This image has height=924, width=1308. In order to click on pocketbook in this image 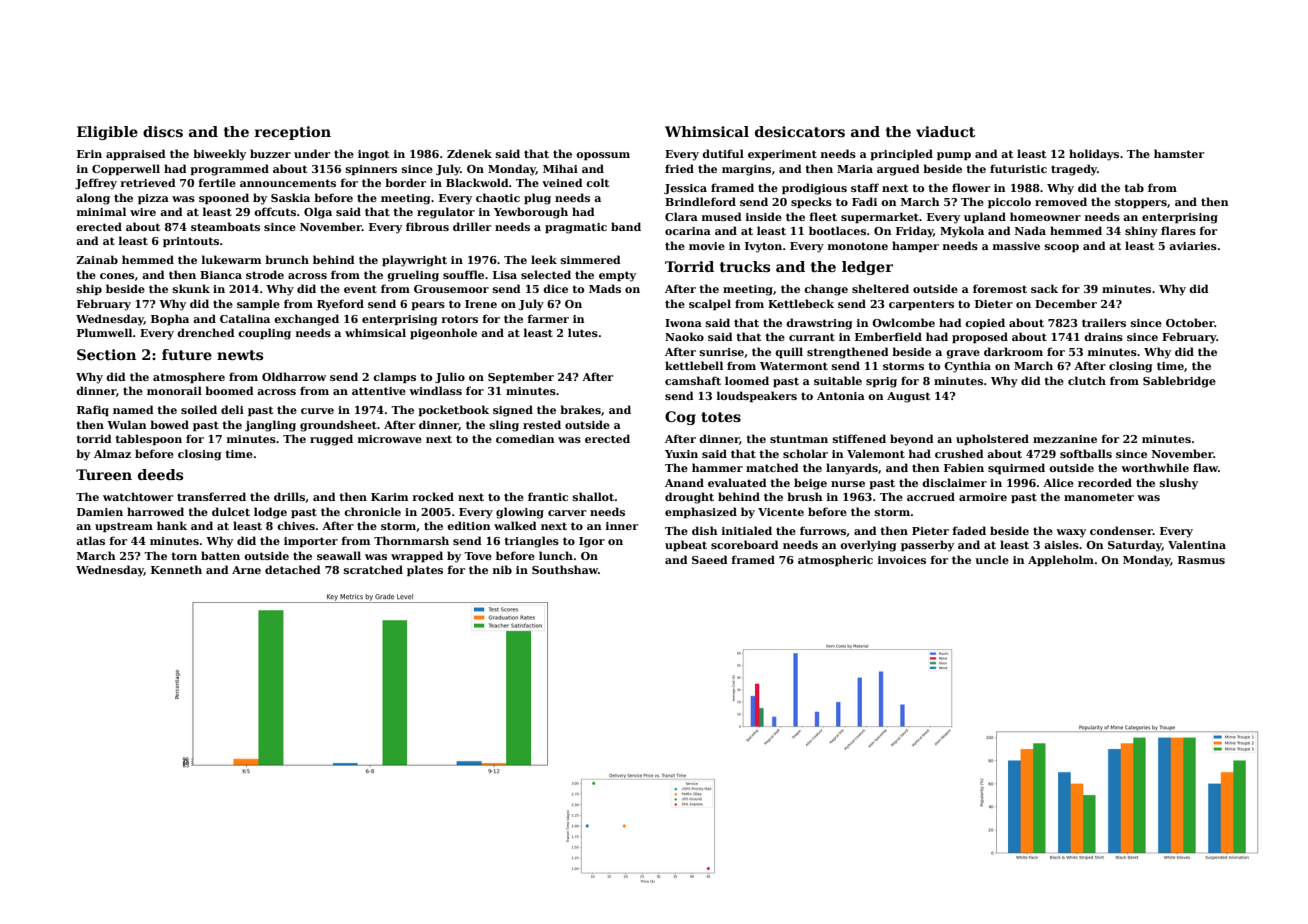, I will do `click(453, 410)`.
